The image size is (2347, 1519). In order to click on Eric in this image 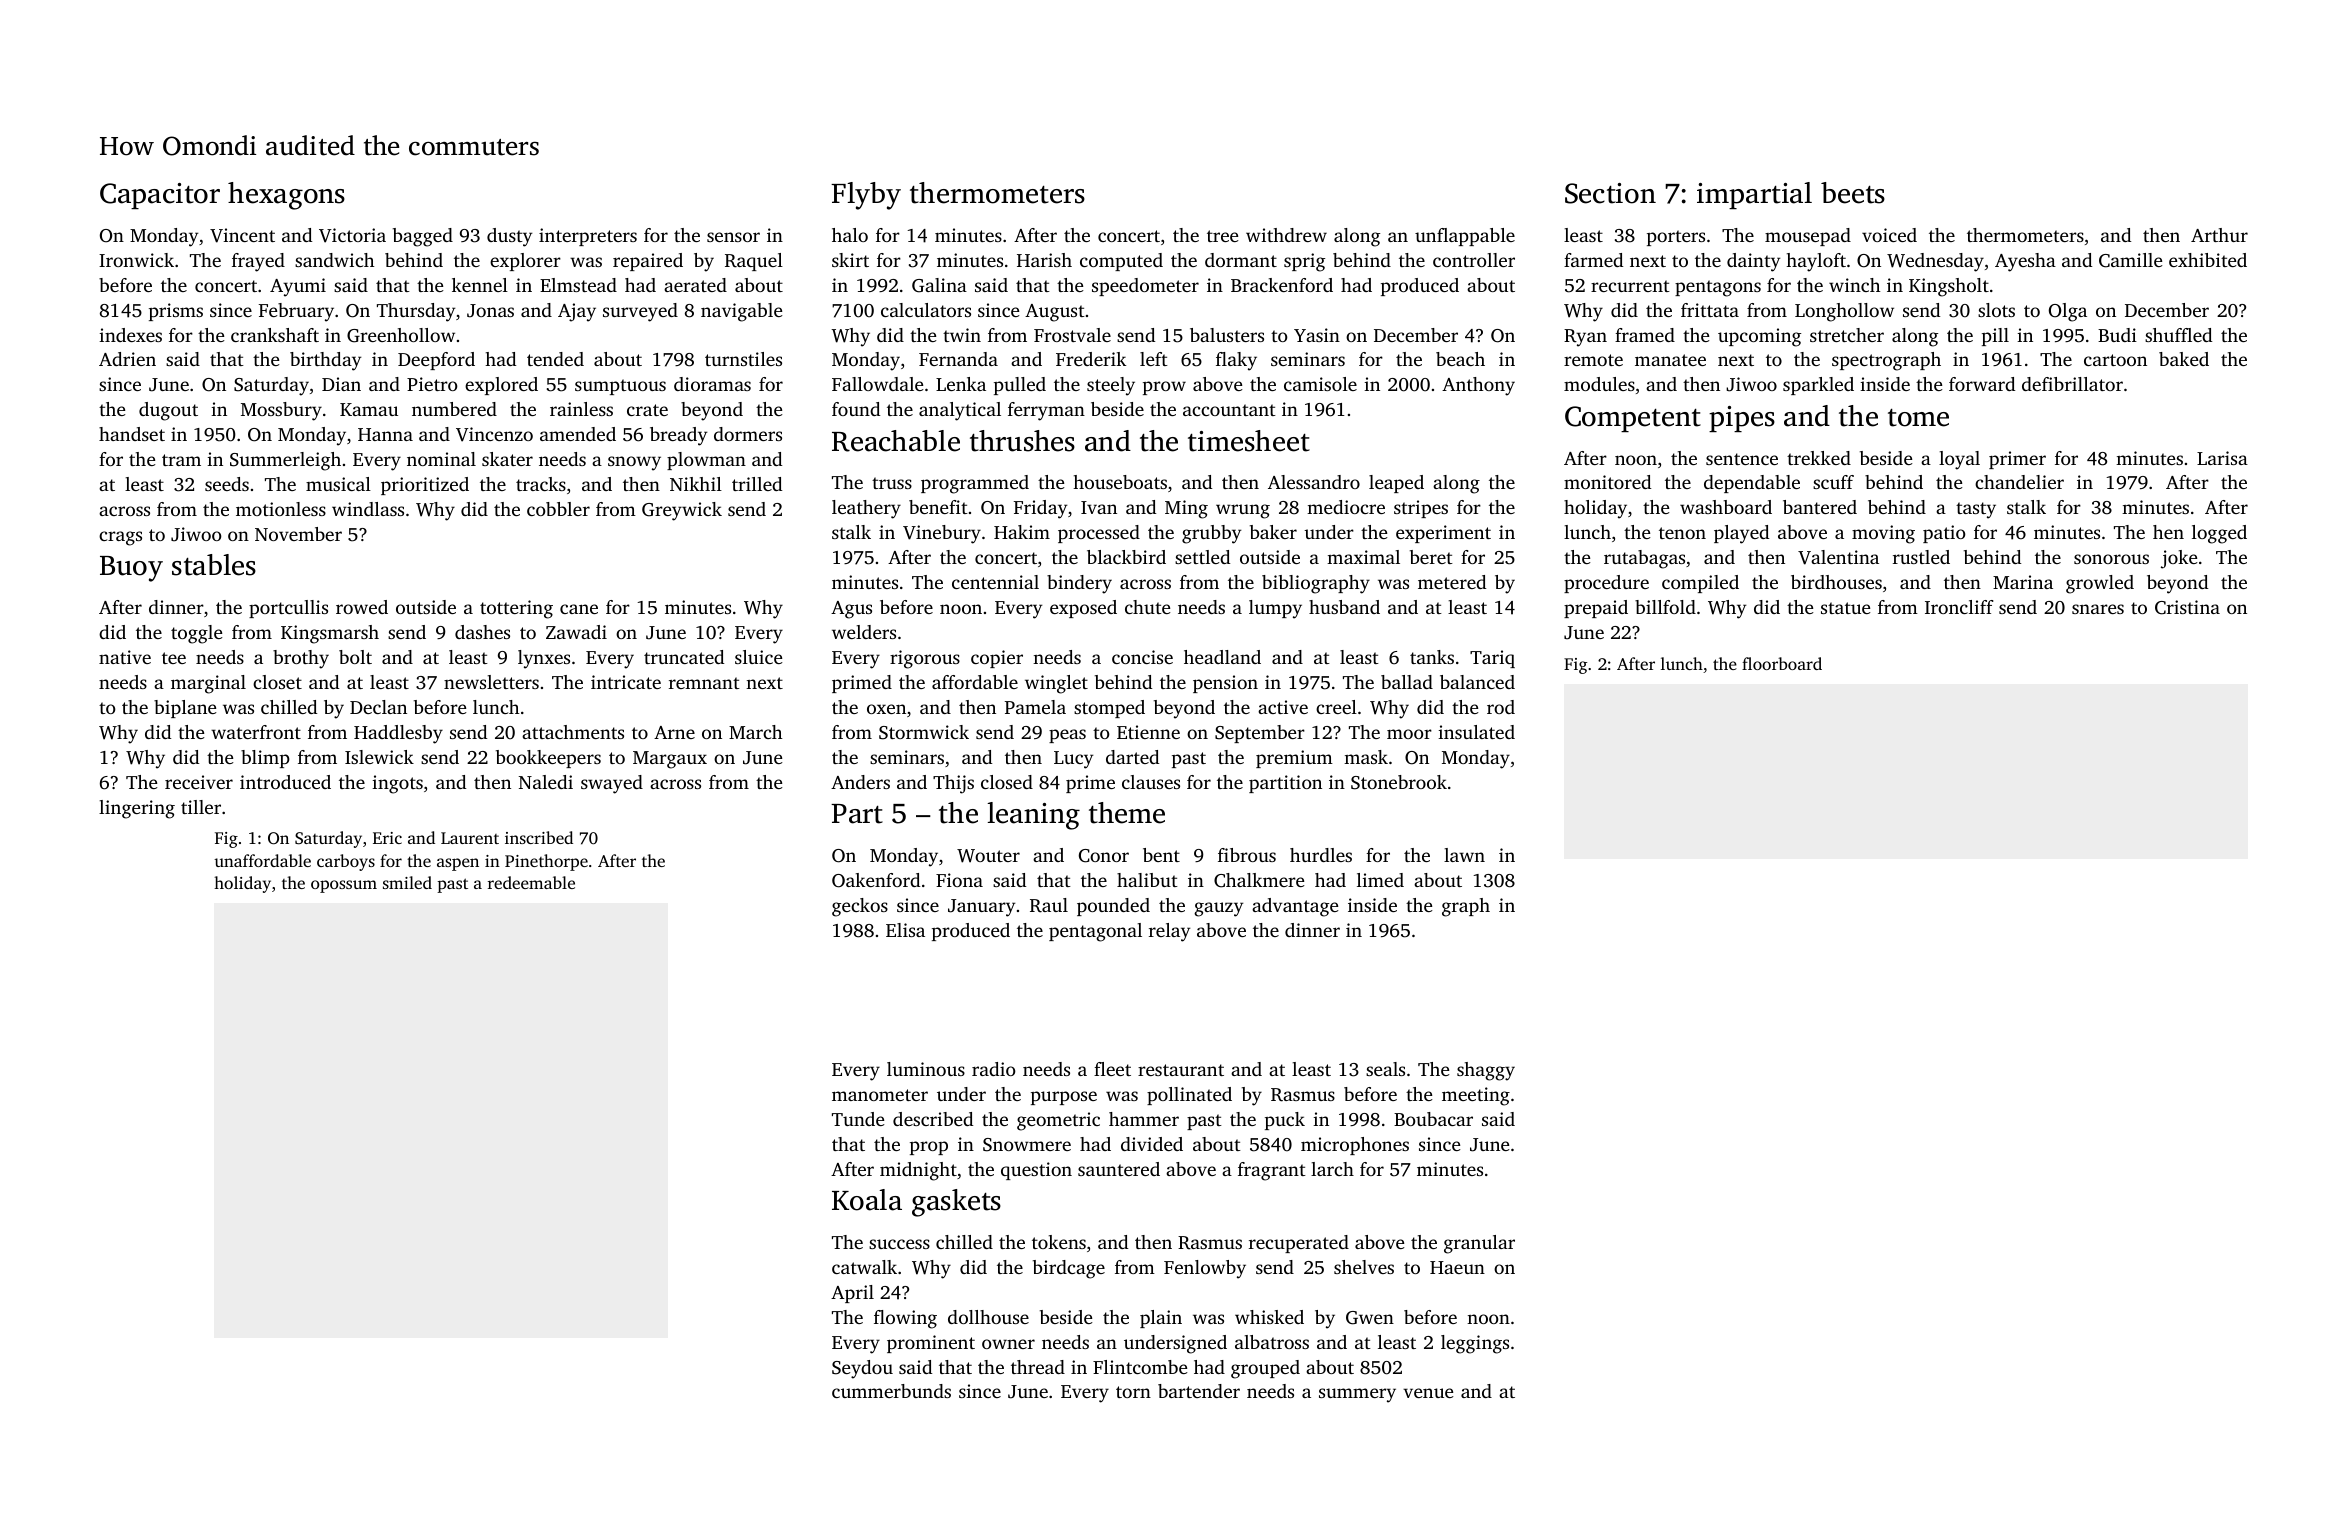, I will do `click(387, 838)`.
